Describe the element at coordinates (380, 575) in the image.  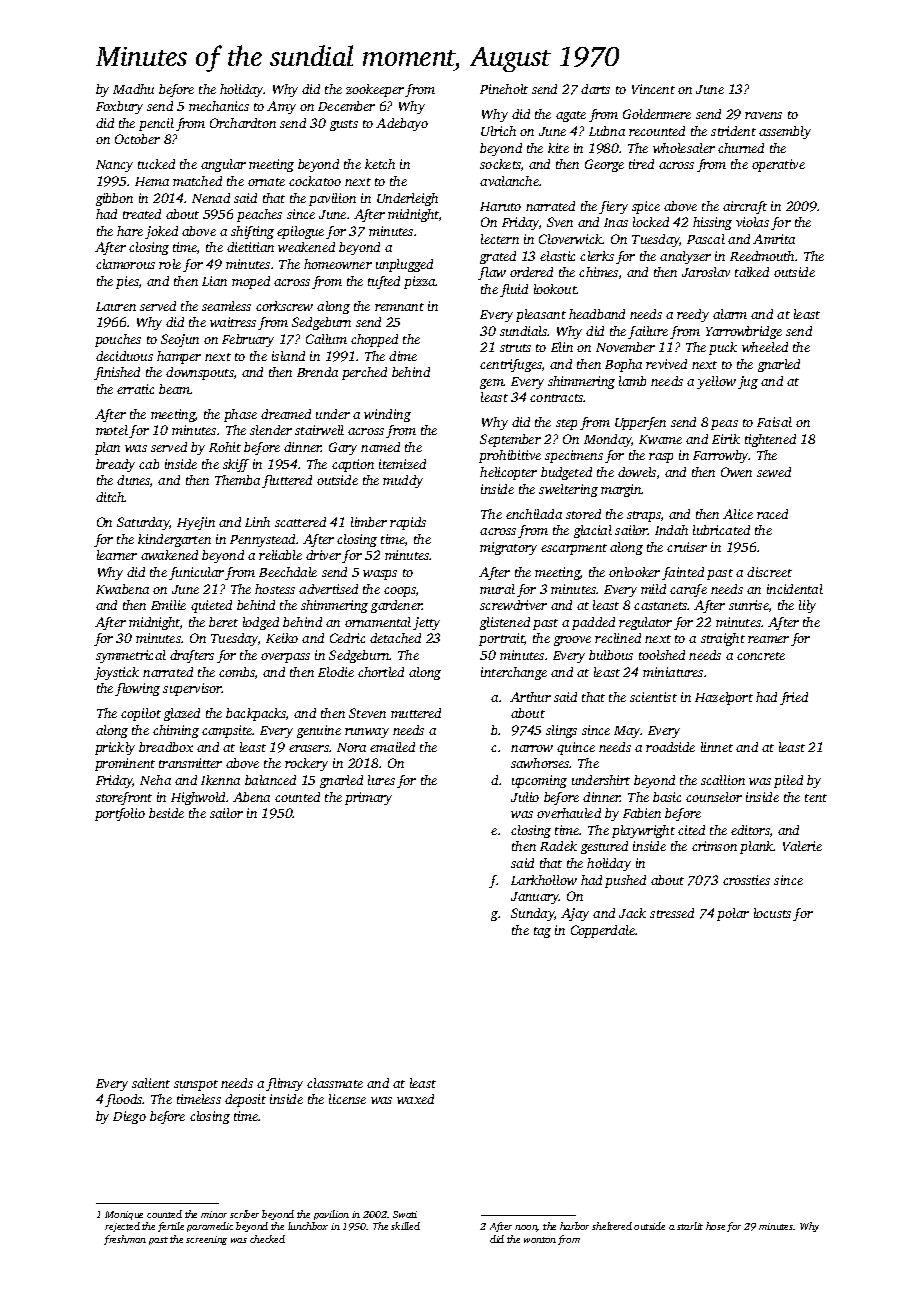
I see `wasps` at that location.
